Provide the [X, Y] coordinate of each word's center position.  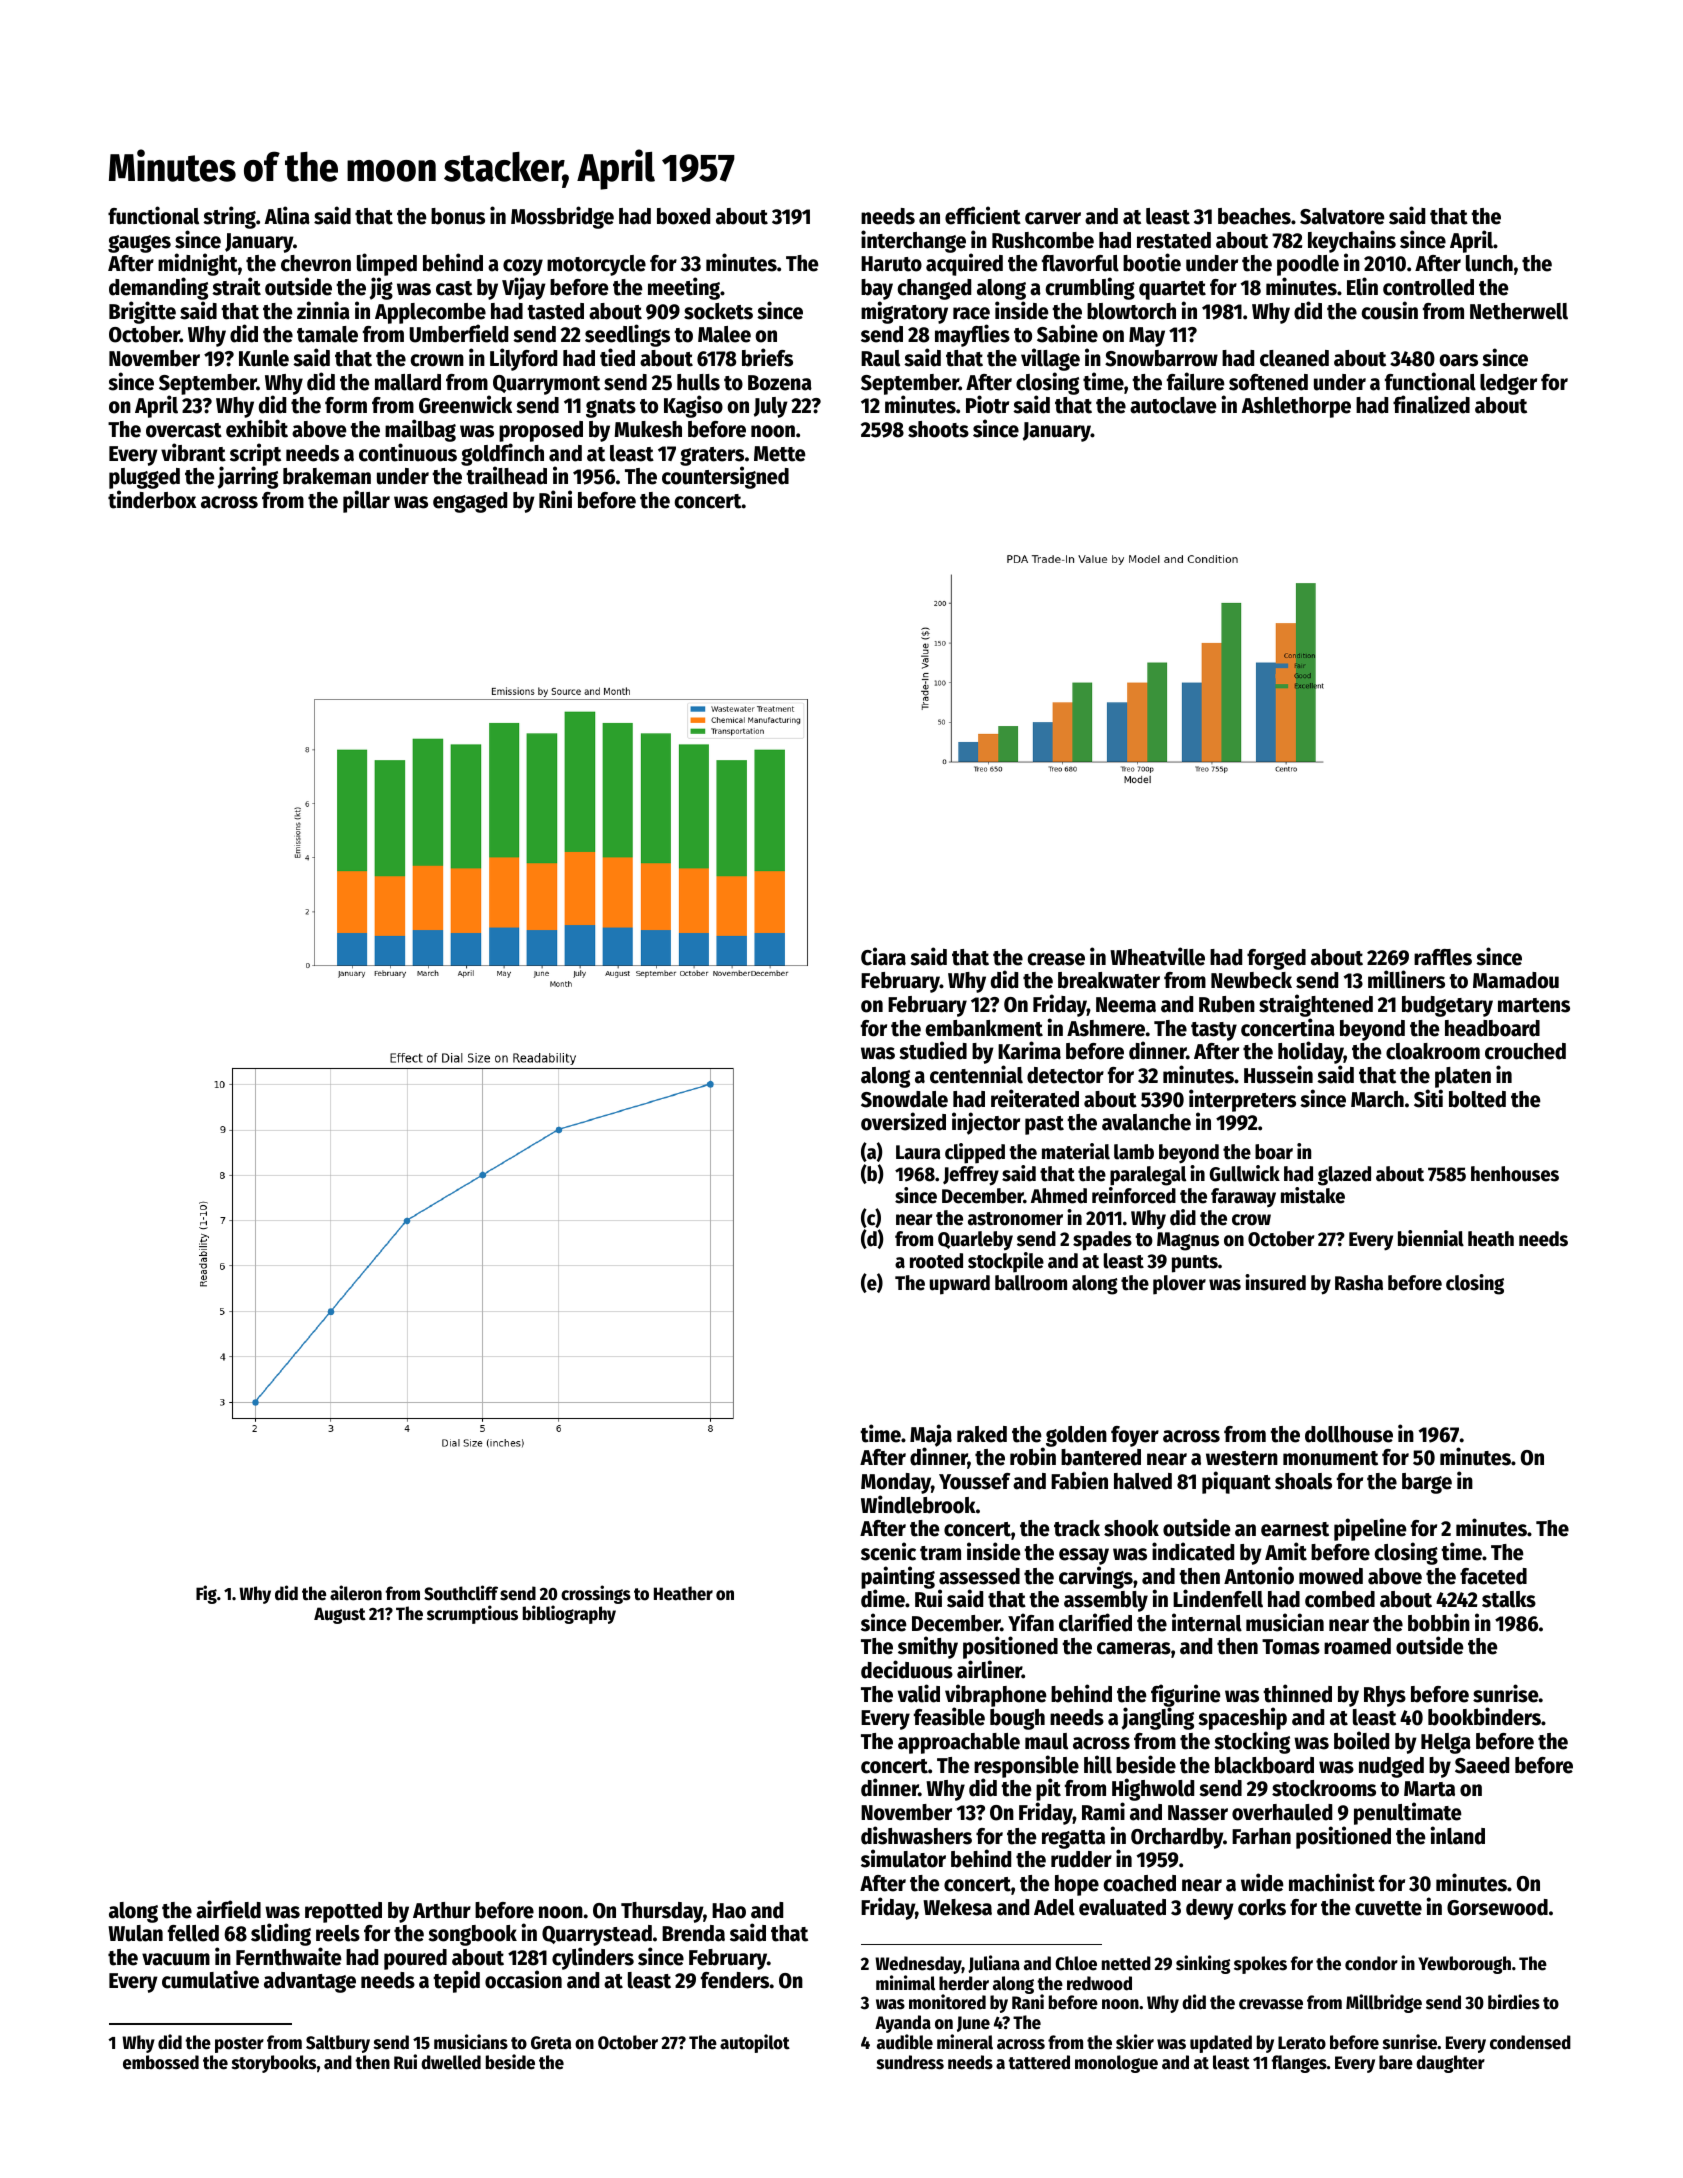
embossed [161, 2062]
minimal [905, 1983]
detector [1065, 1075]
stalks [1509, 1599]
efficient [983, 215]
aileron [356, 1593]
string [229, 217]
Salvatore [1342, 216]
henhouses [1515, 1174]
